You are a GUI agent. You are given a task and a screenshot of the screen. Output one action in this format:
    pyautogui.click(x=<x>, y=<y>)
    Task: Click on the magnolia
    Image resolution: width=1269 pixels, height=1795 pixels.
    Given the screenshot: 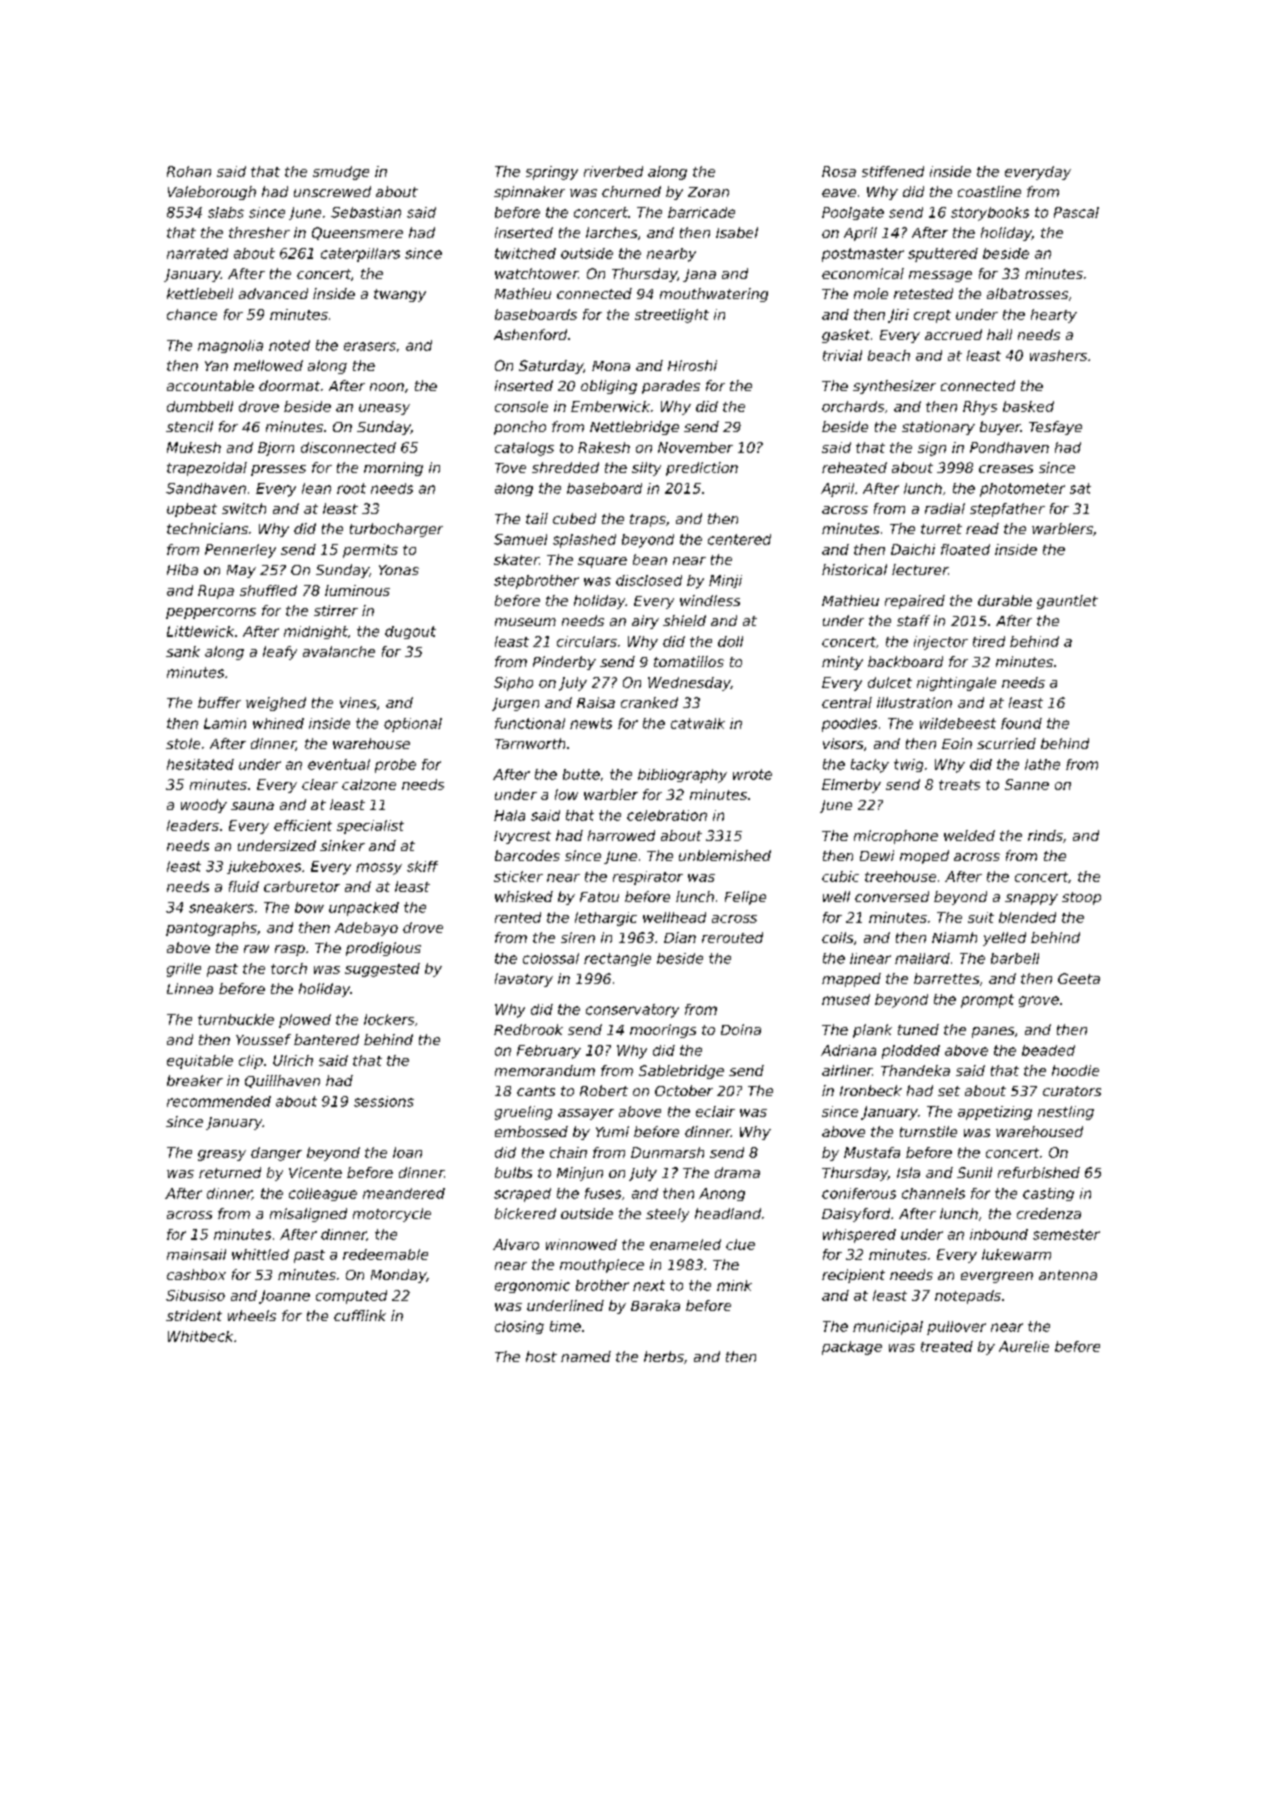 What is the action you would take?
    pyautogui.click(x=230, y=346)
